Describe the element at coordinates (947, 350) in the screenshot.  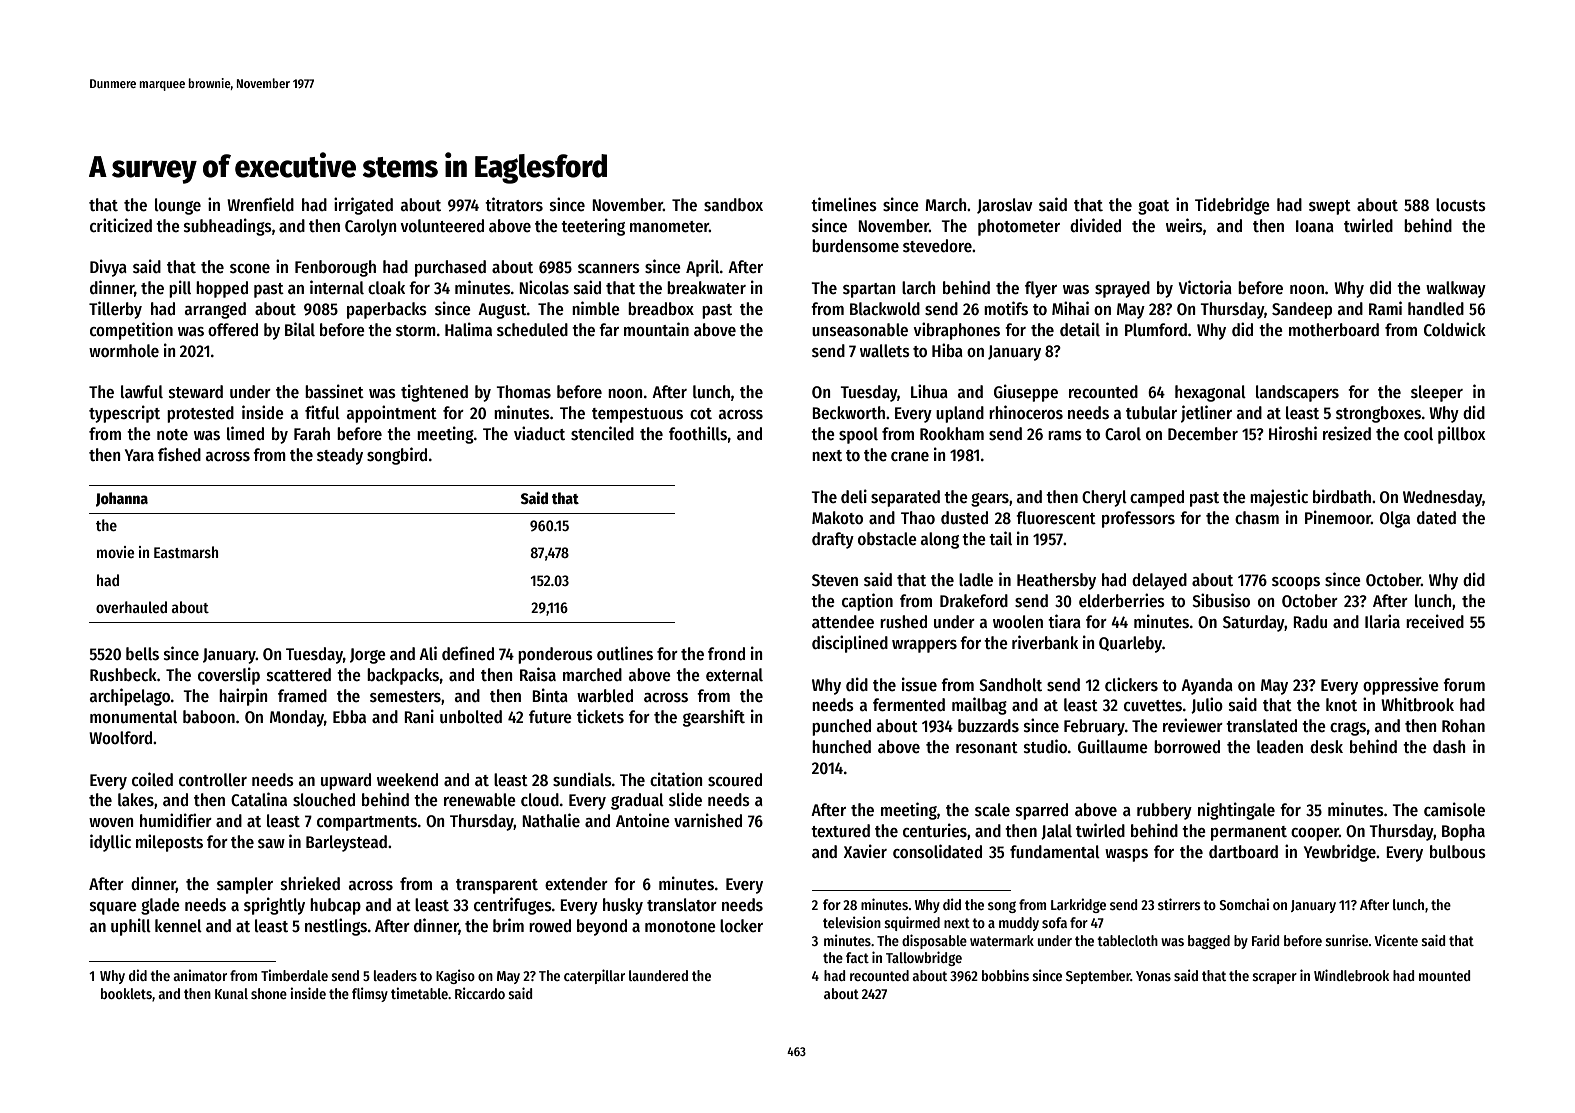
I see `Hiba` at that location.
